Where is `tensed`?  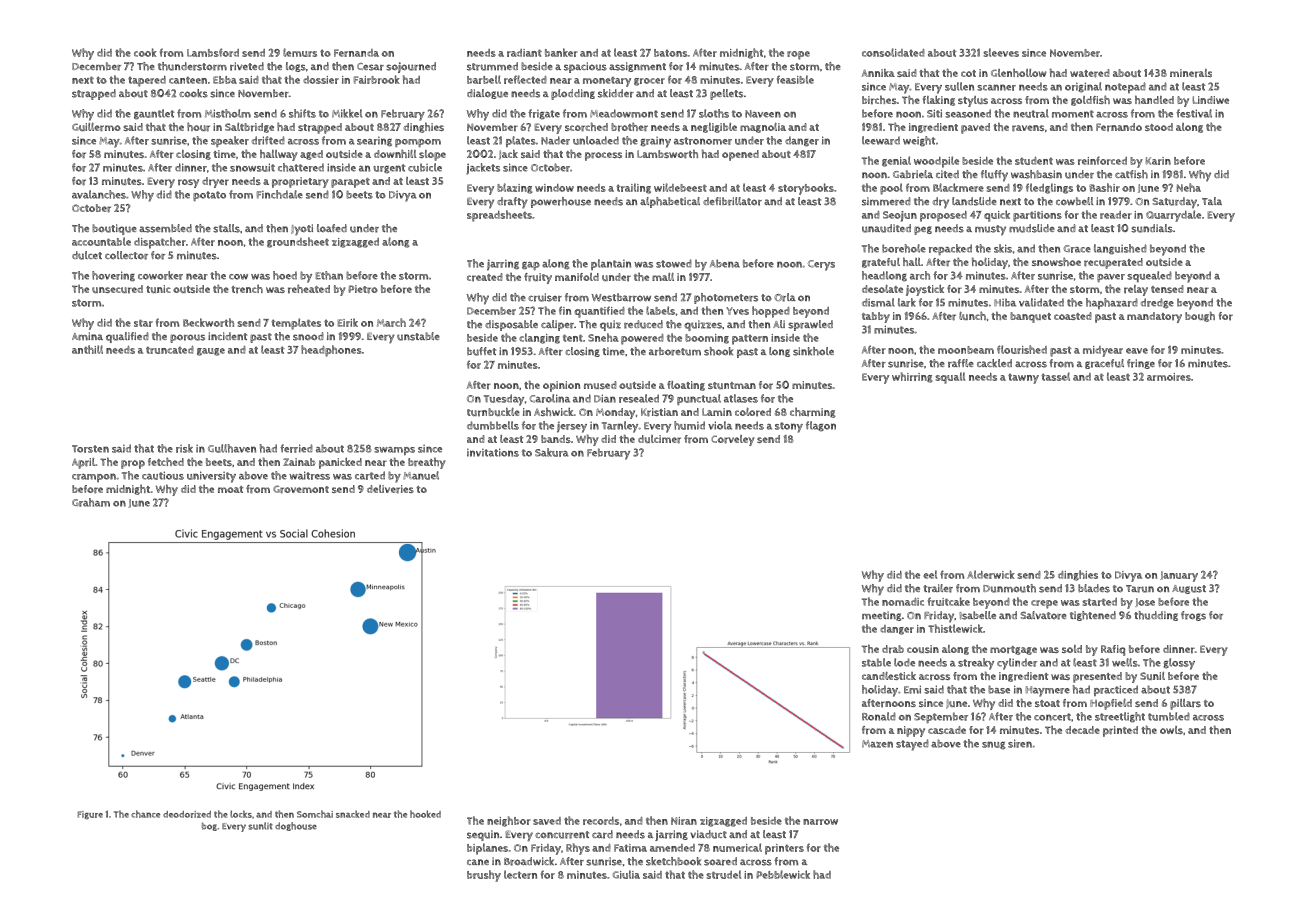 tensed is located at coordinates (1167, 289).
